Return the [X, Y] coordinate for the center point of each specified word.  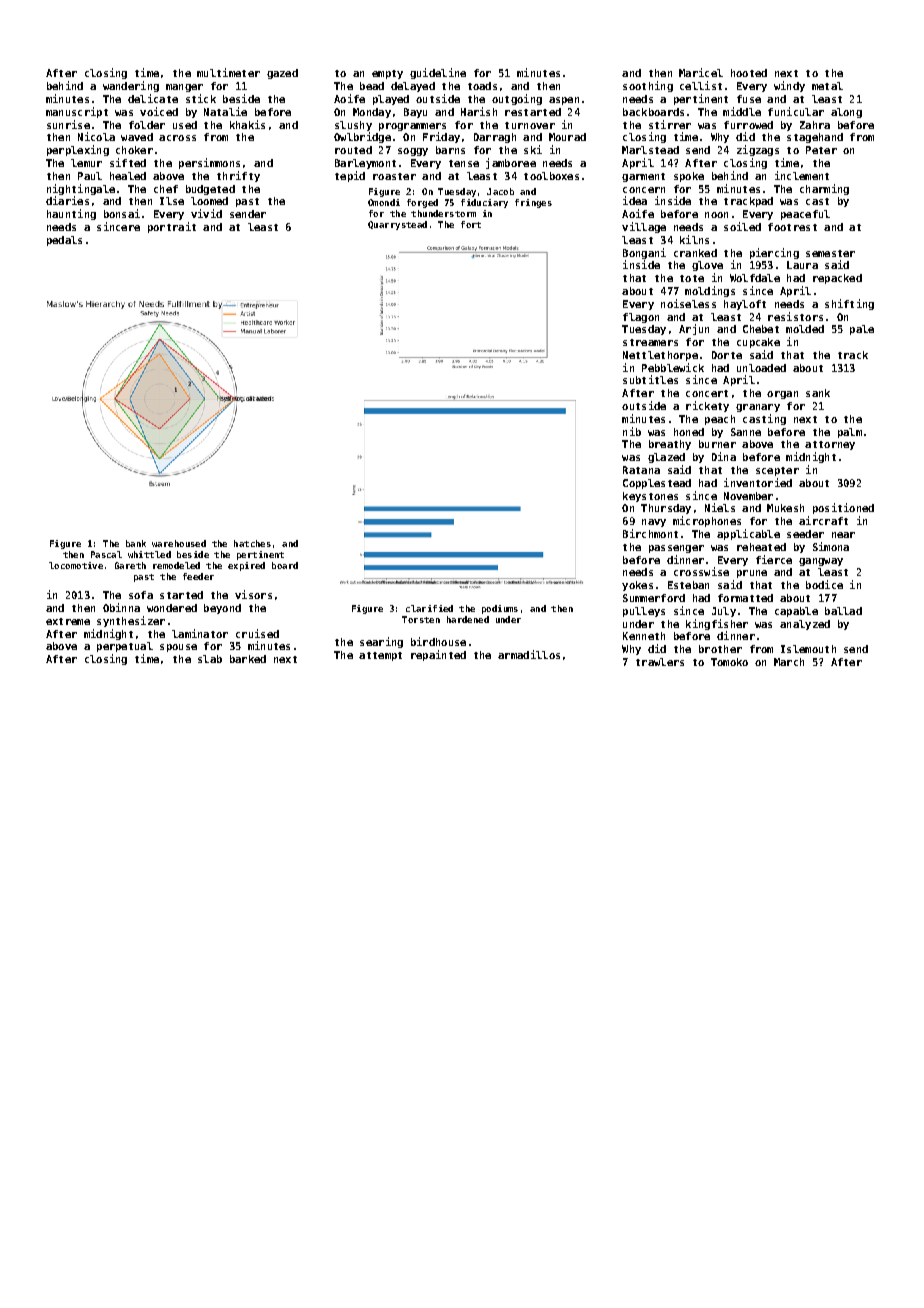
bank [136, 543]
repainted [438, 655]
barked [248, 659]
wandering [131, 86]
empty [387, 74]
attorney [830, 445]
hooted [749, 73]
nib [632, 431]
